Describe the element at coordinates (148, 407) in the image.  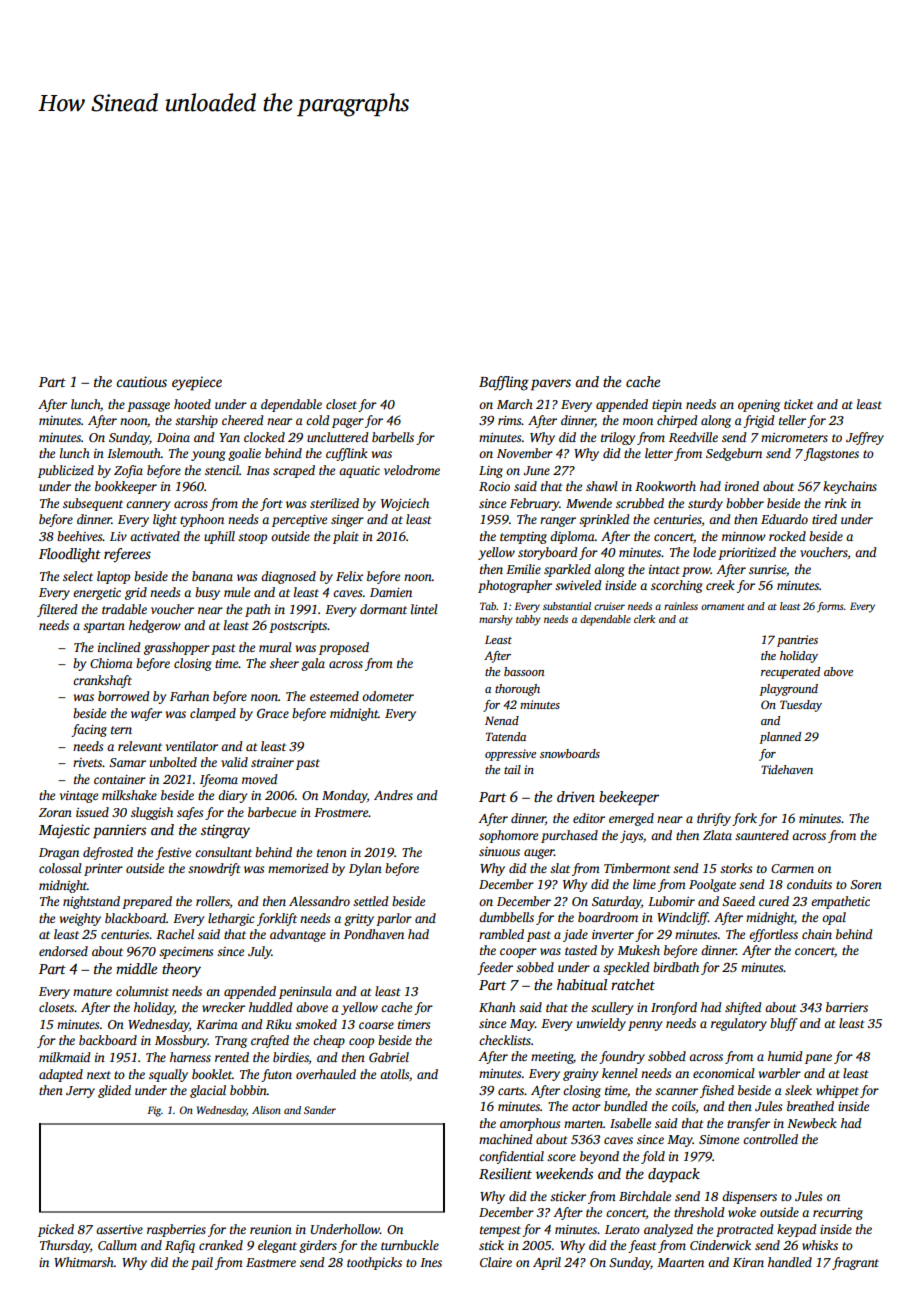
I see `passage` at that location.
